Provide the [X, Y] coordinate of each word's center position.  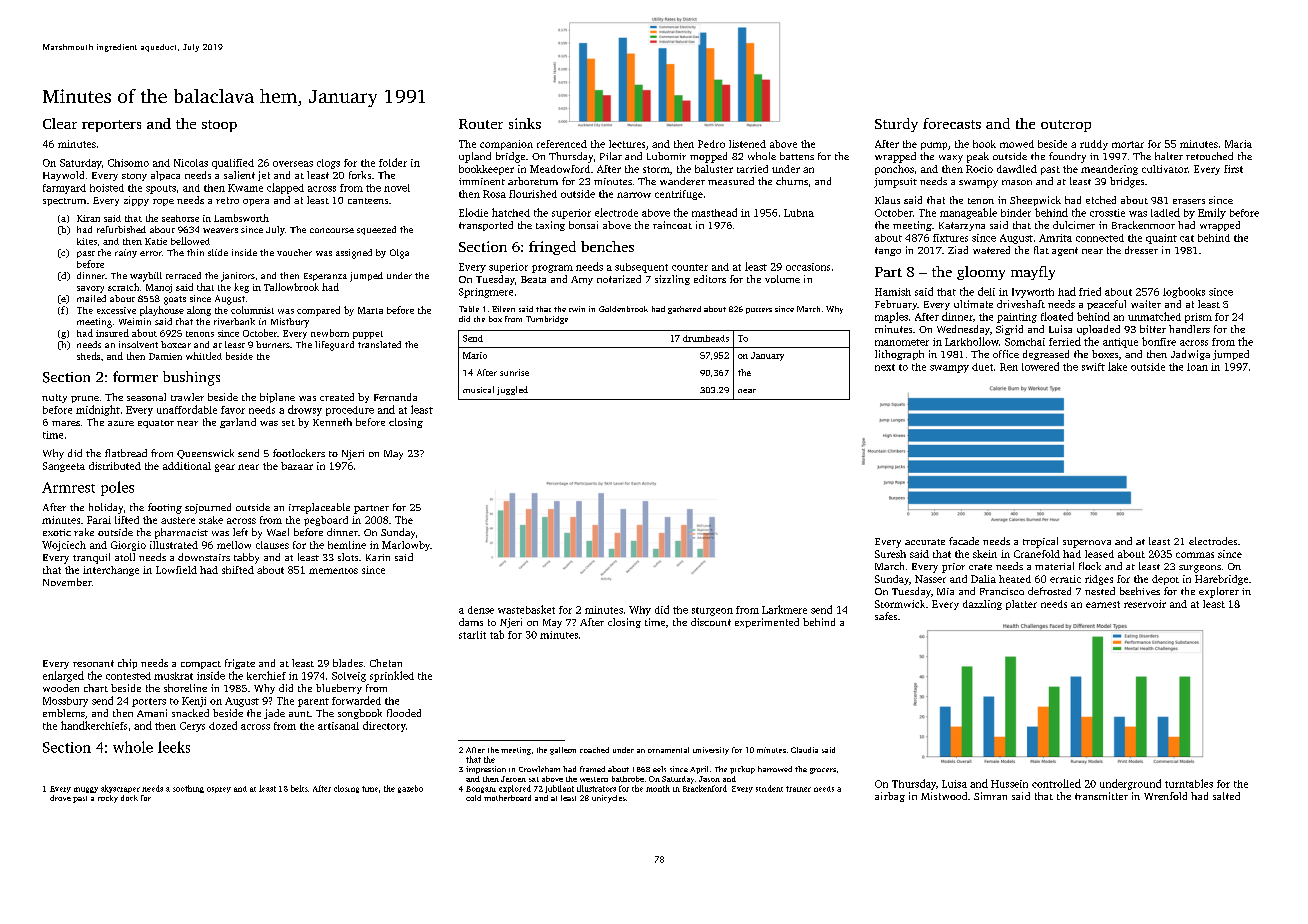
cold [473, 798]
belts [299, 788]
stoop [219, 126]
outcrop [1066, 126]
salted [1226, 796]
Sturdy [896, 125]
